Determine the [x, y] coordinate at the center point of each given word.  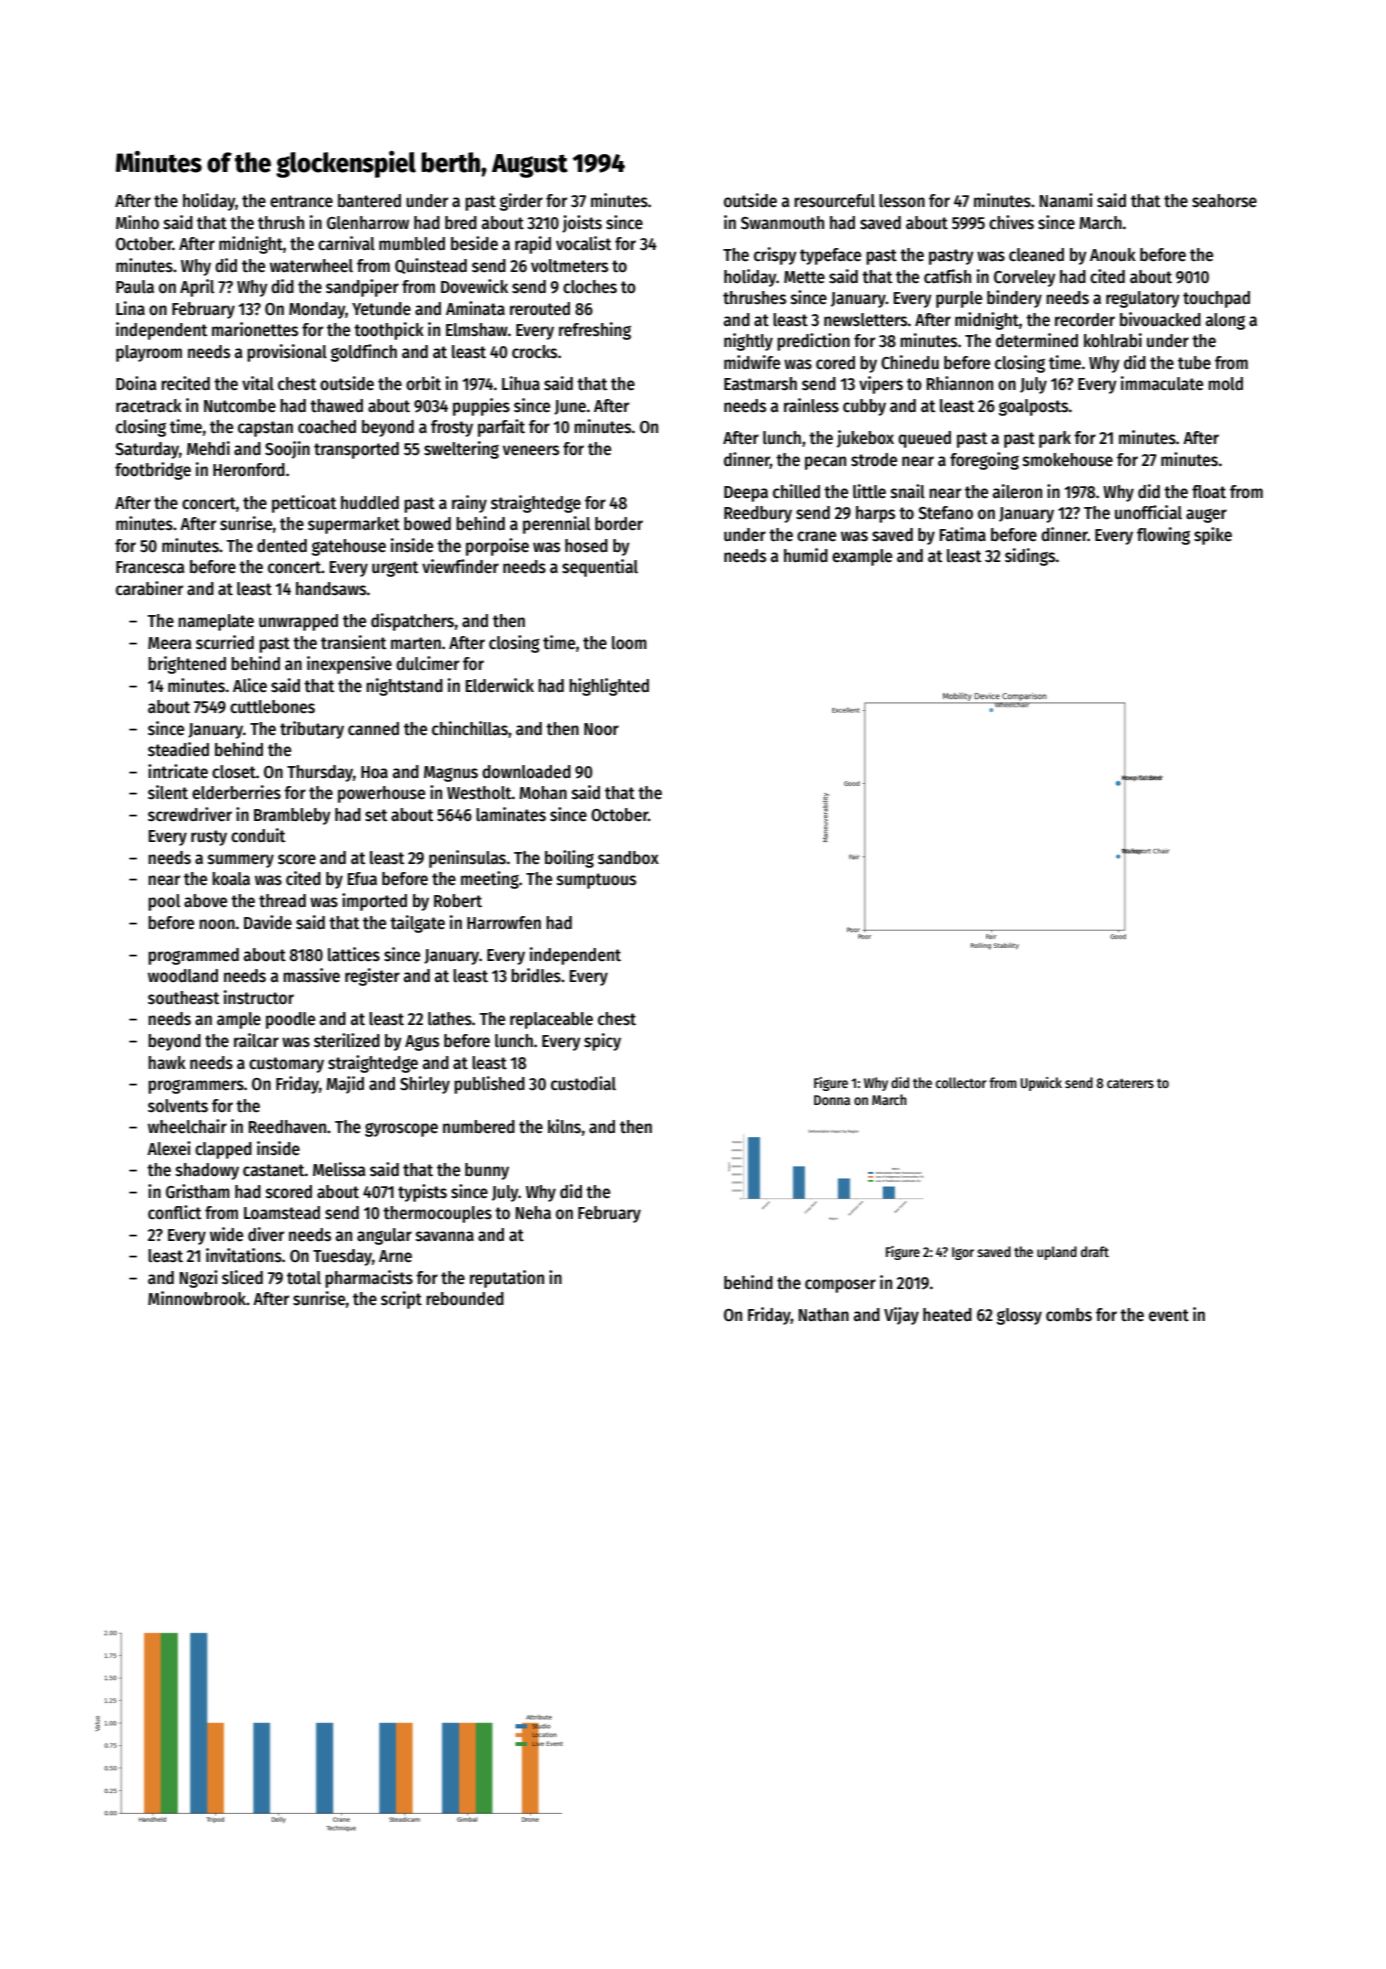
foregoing [984, 461]
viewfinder [460, 566]
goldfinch [364, 353]
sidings [1030, 557]
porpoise [497, 547]
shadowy [207, 1171]
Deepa [746, 494]
